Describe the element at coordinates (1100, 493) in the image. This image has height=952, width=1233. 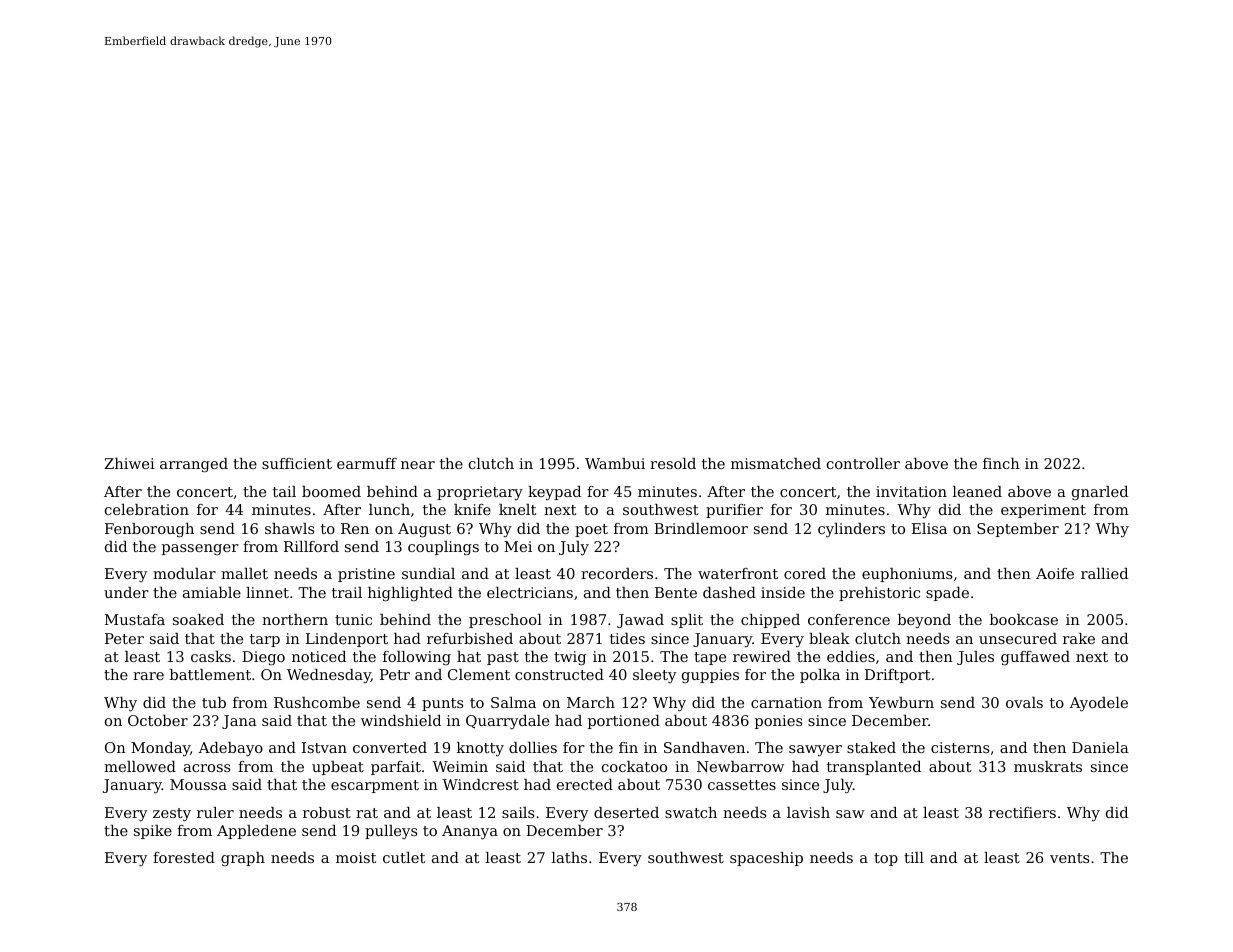
I see `gnarled` at that location.
